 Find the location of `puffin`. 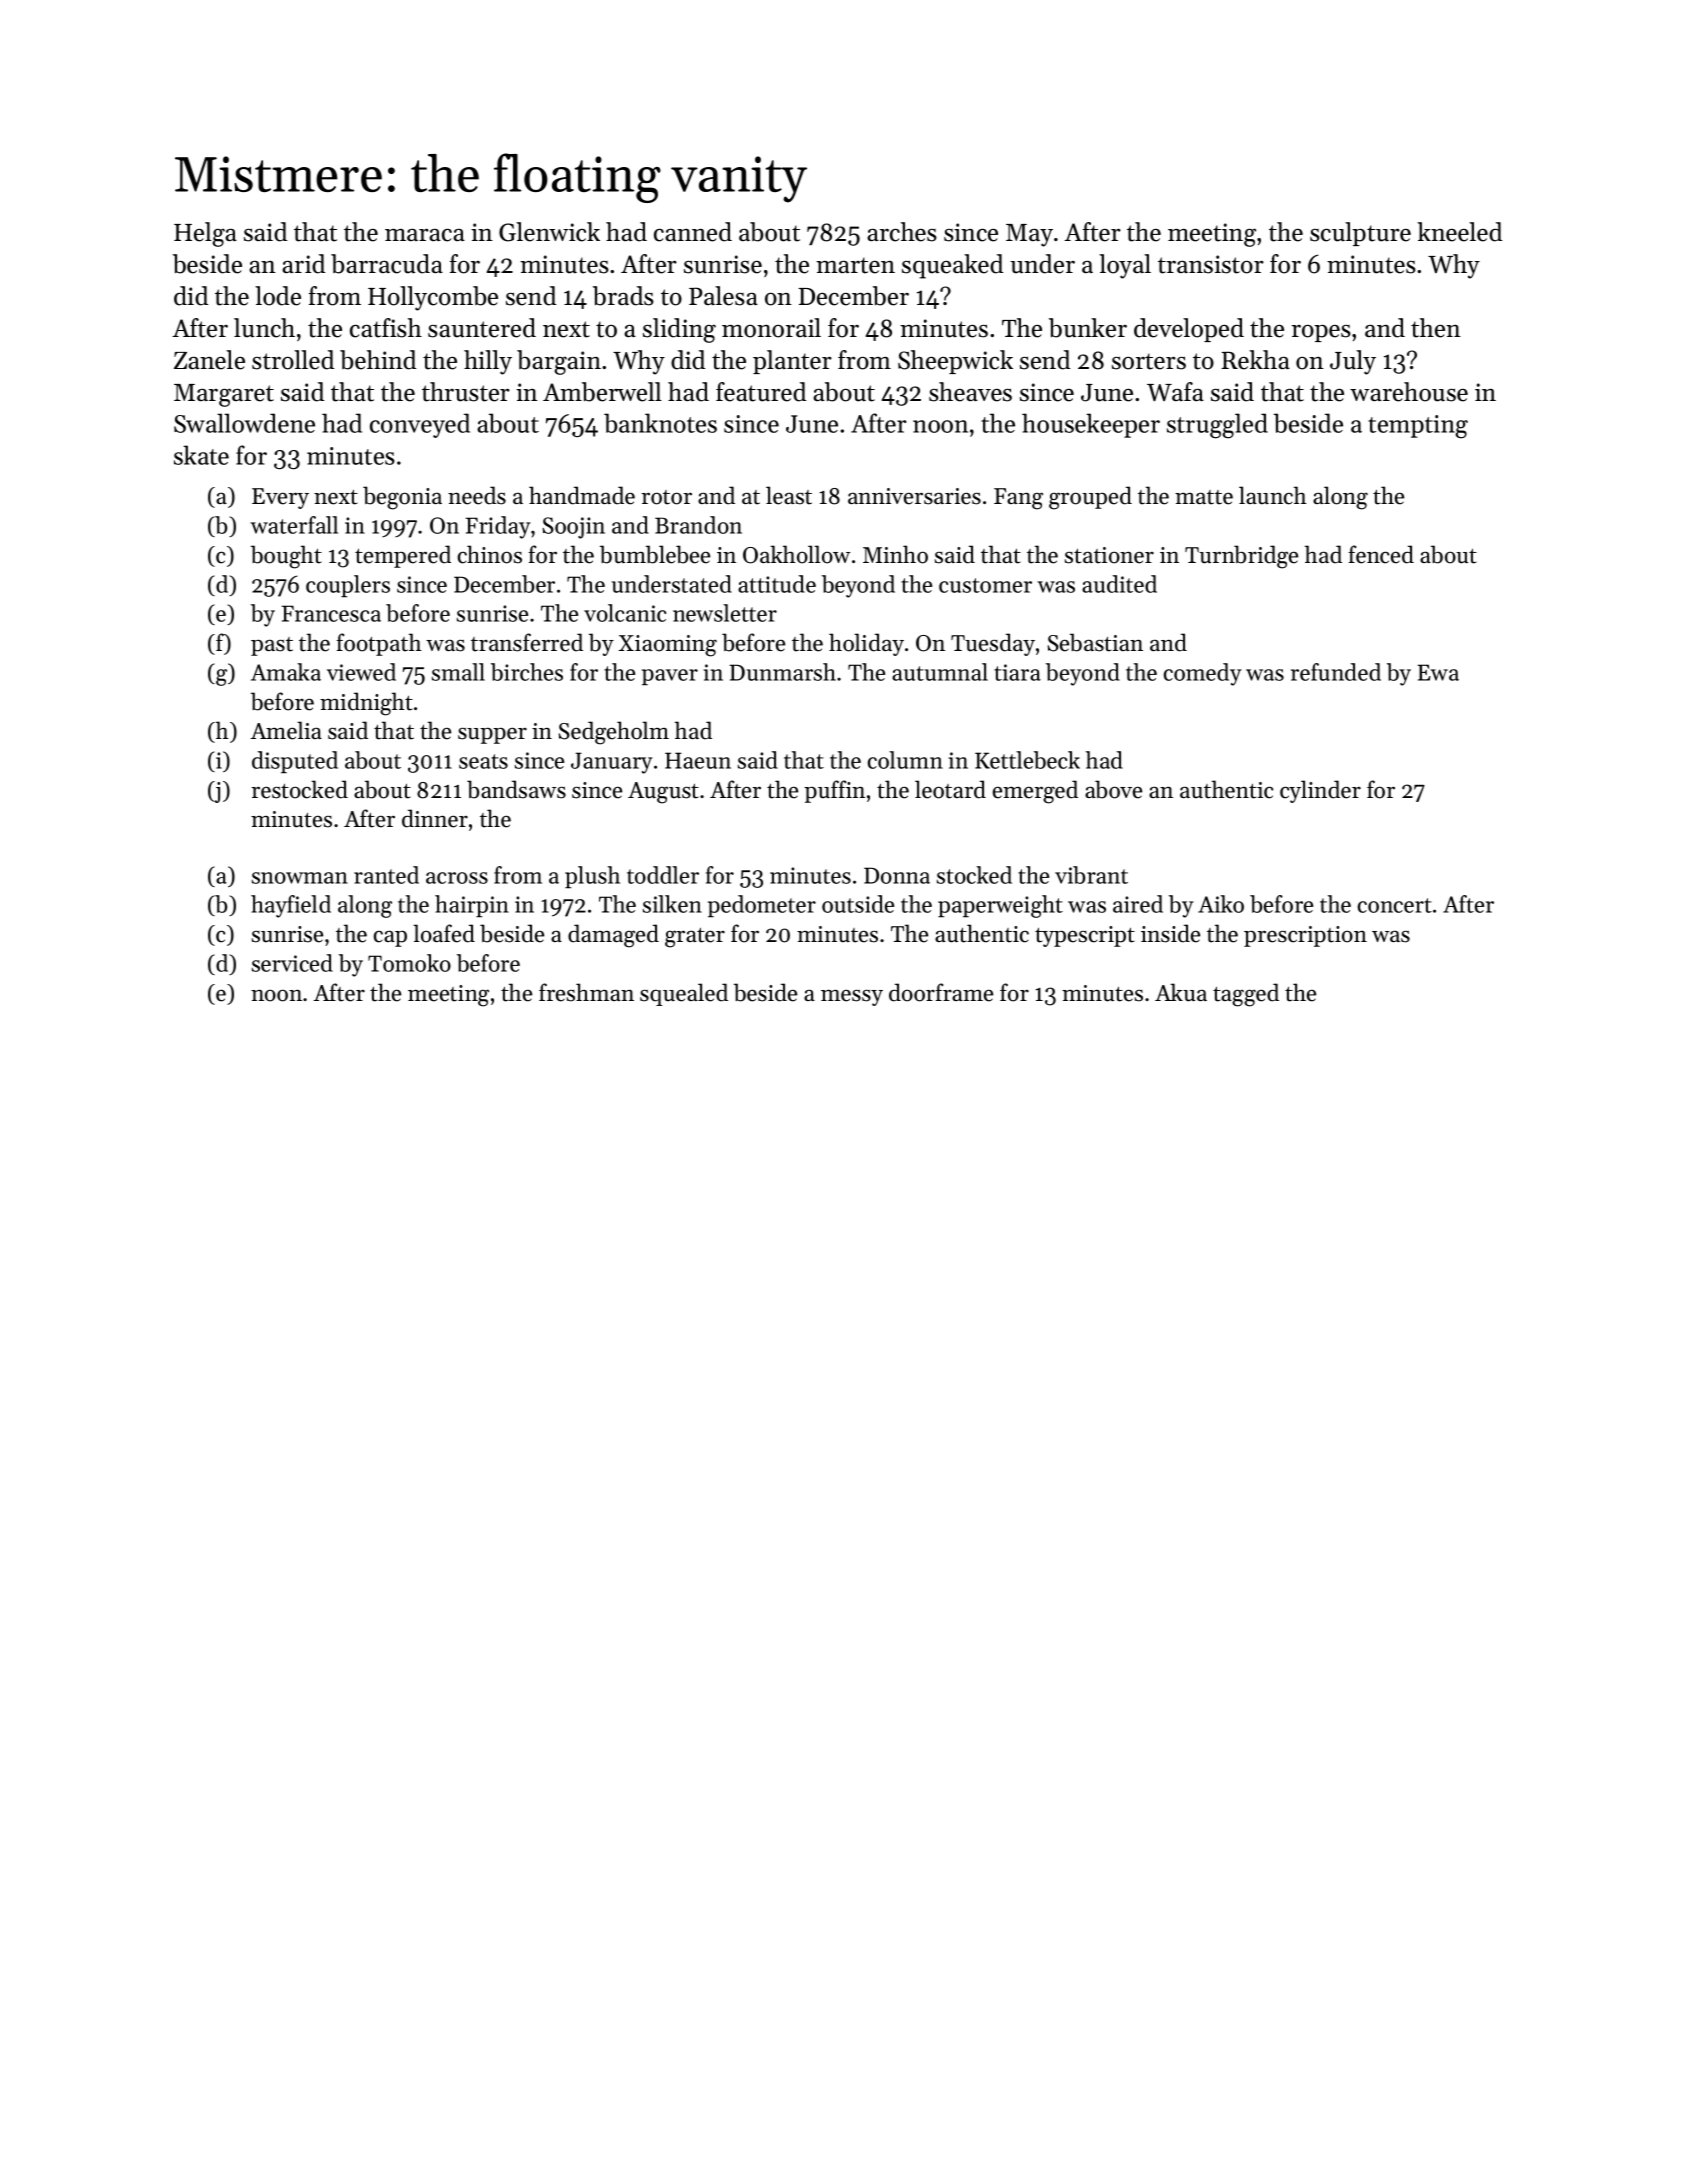

puffin is located at coordinates (834, 791).
